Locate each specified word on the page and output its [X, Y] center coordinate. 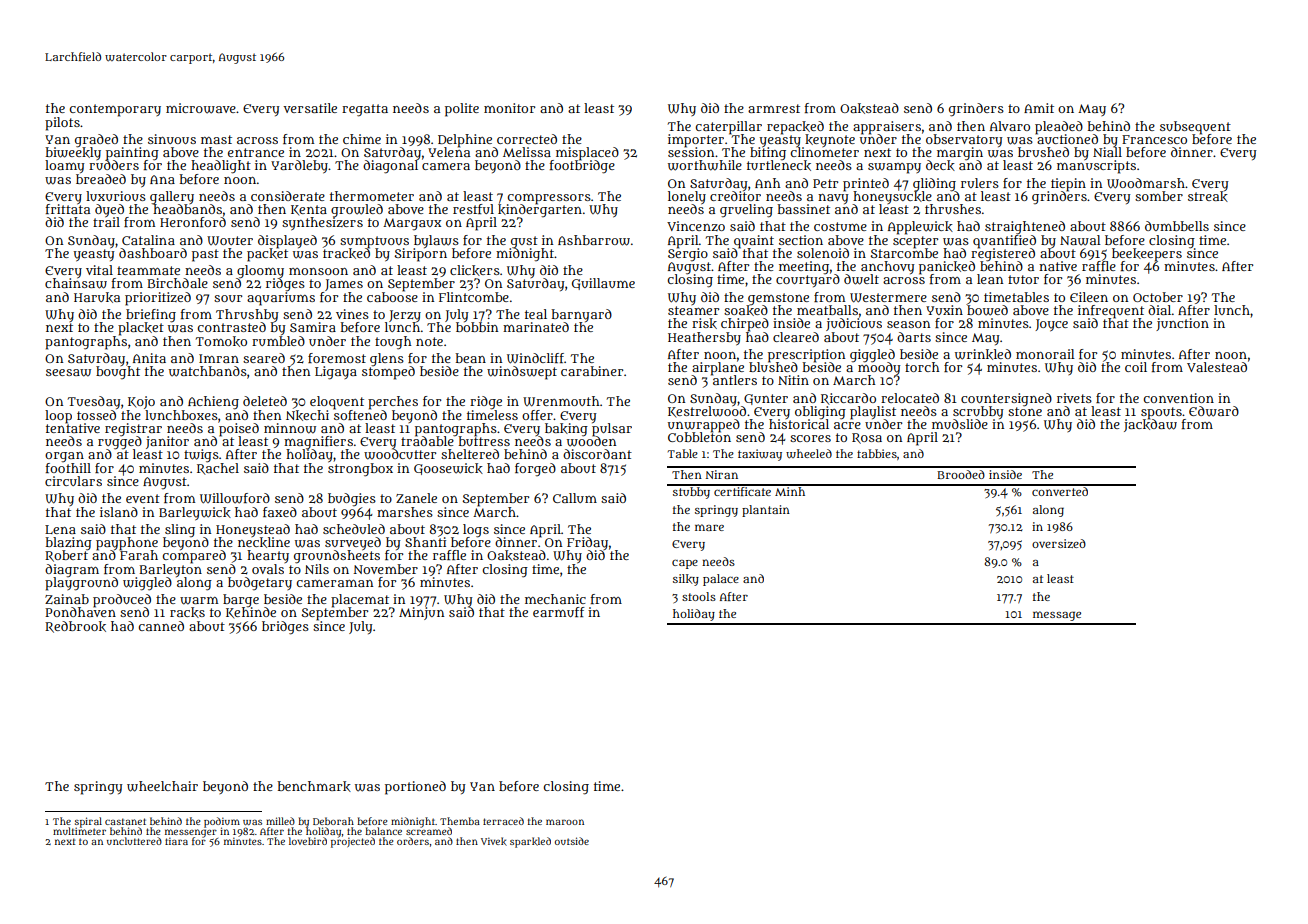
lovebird [308, 841]
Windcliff [535, 358]
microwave [201, 108]
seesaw [68, 373]
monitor [509, 108]
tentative [73, 428]
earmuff [559, 612]
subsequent [1195, 127]
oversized [1059, 543]
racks [187, 612]
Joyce [1051, 325]
